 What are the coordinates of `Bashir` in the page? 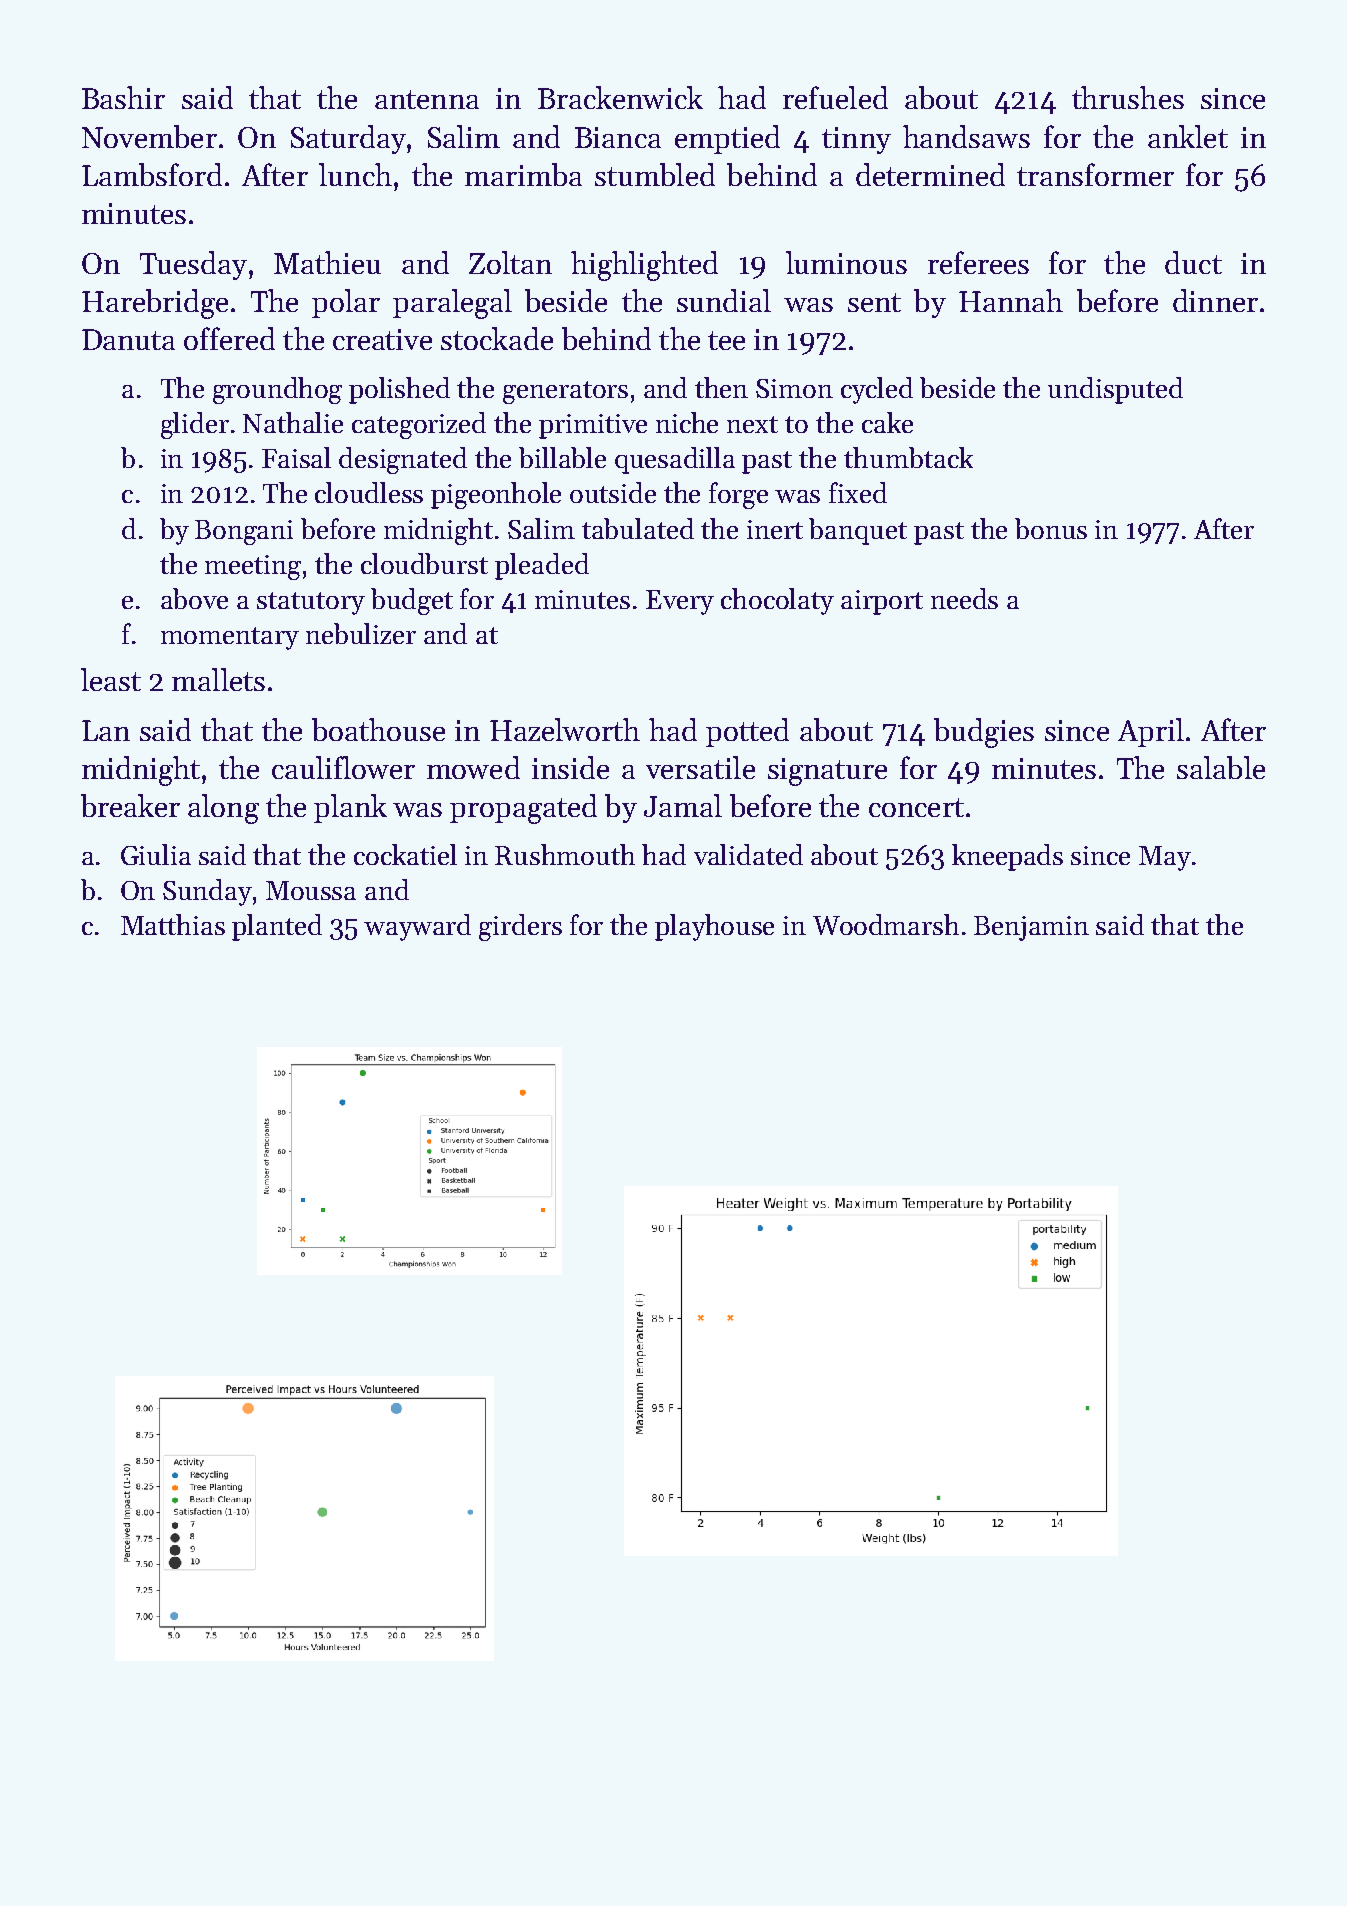 It's located at (123, 97).
